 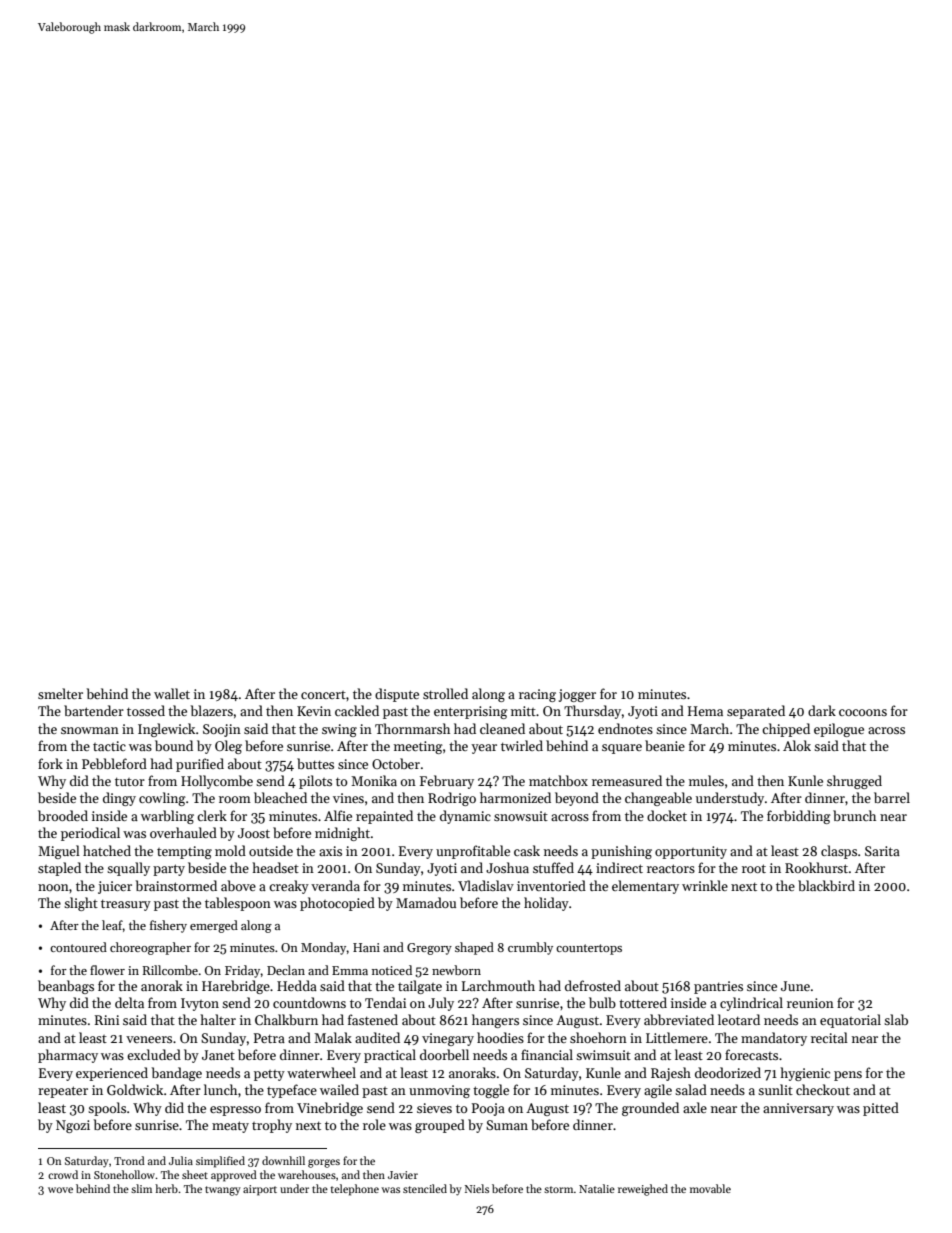 I want to click on countertops, so click(x=589, y=949).
